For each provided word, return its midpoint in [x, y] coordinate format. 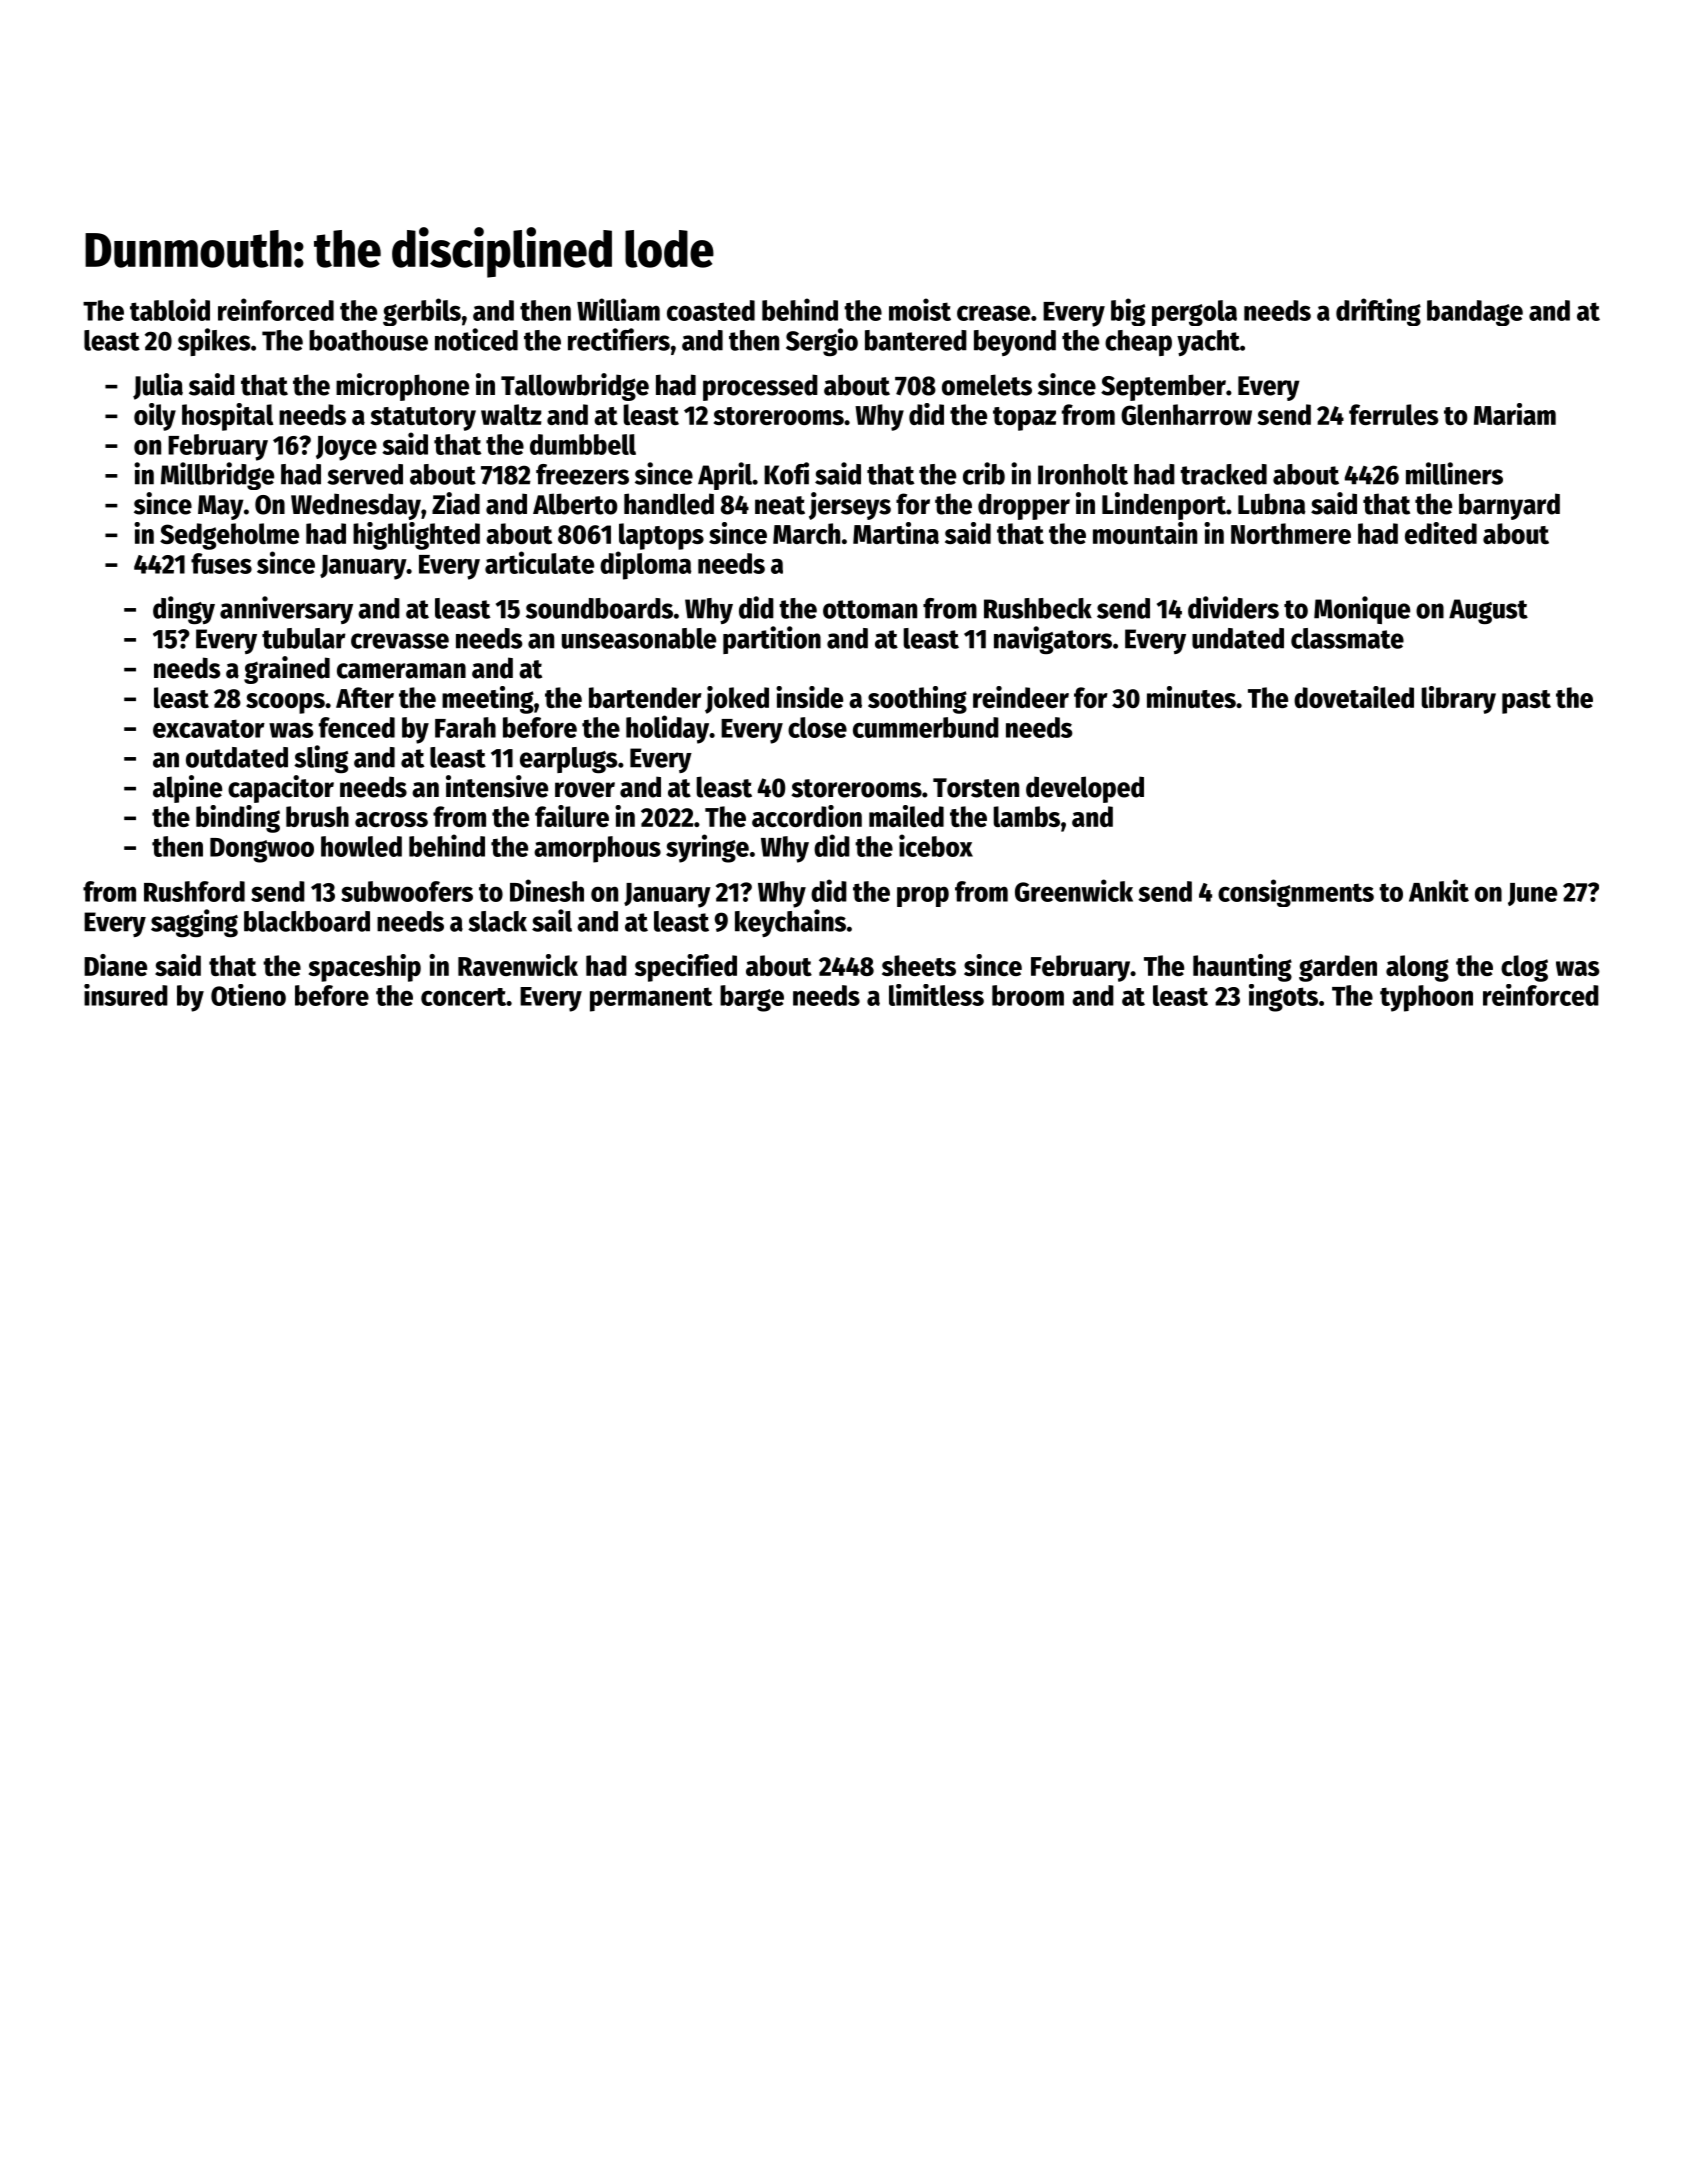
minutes [1191, 697]
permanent [651, 1000]
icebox [936, 845]
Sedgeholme [229, 536]
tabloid [170, 309]
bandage [1475, 313]
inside [809, 697]
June [1532, 894]
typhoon [1426, 998]
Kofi [786, 473]
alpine [187, 789]
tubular [304, 638]
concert [463, 997]
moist [920, 309]
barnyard [1509, 506]
